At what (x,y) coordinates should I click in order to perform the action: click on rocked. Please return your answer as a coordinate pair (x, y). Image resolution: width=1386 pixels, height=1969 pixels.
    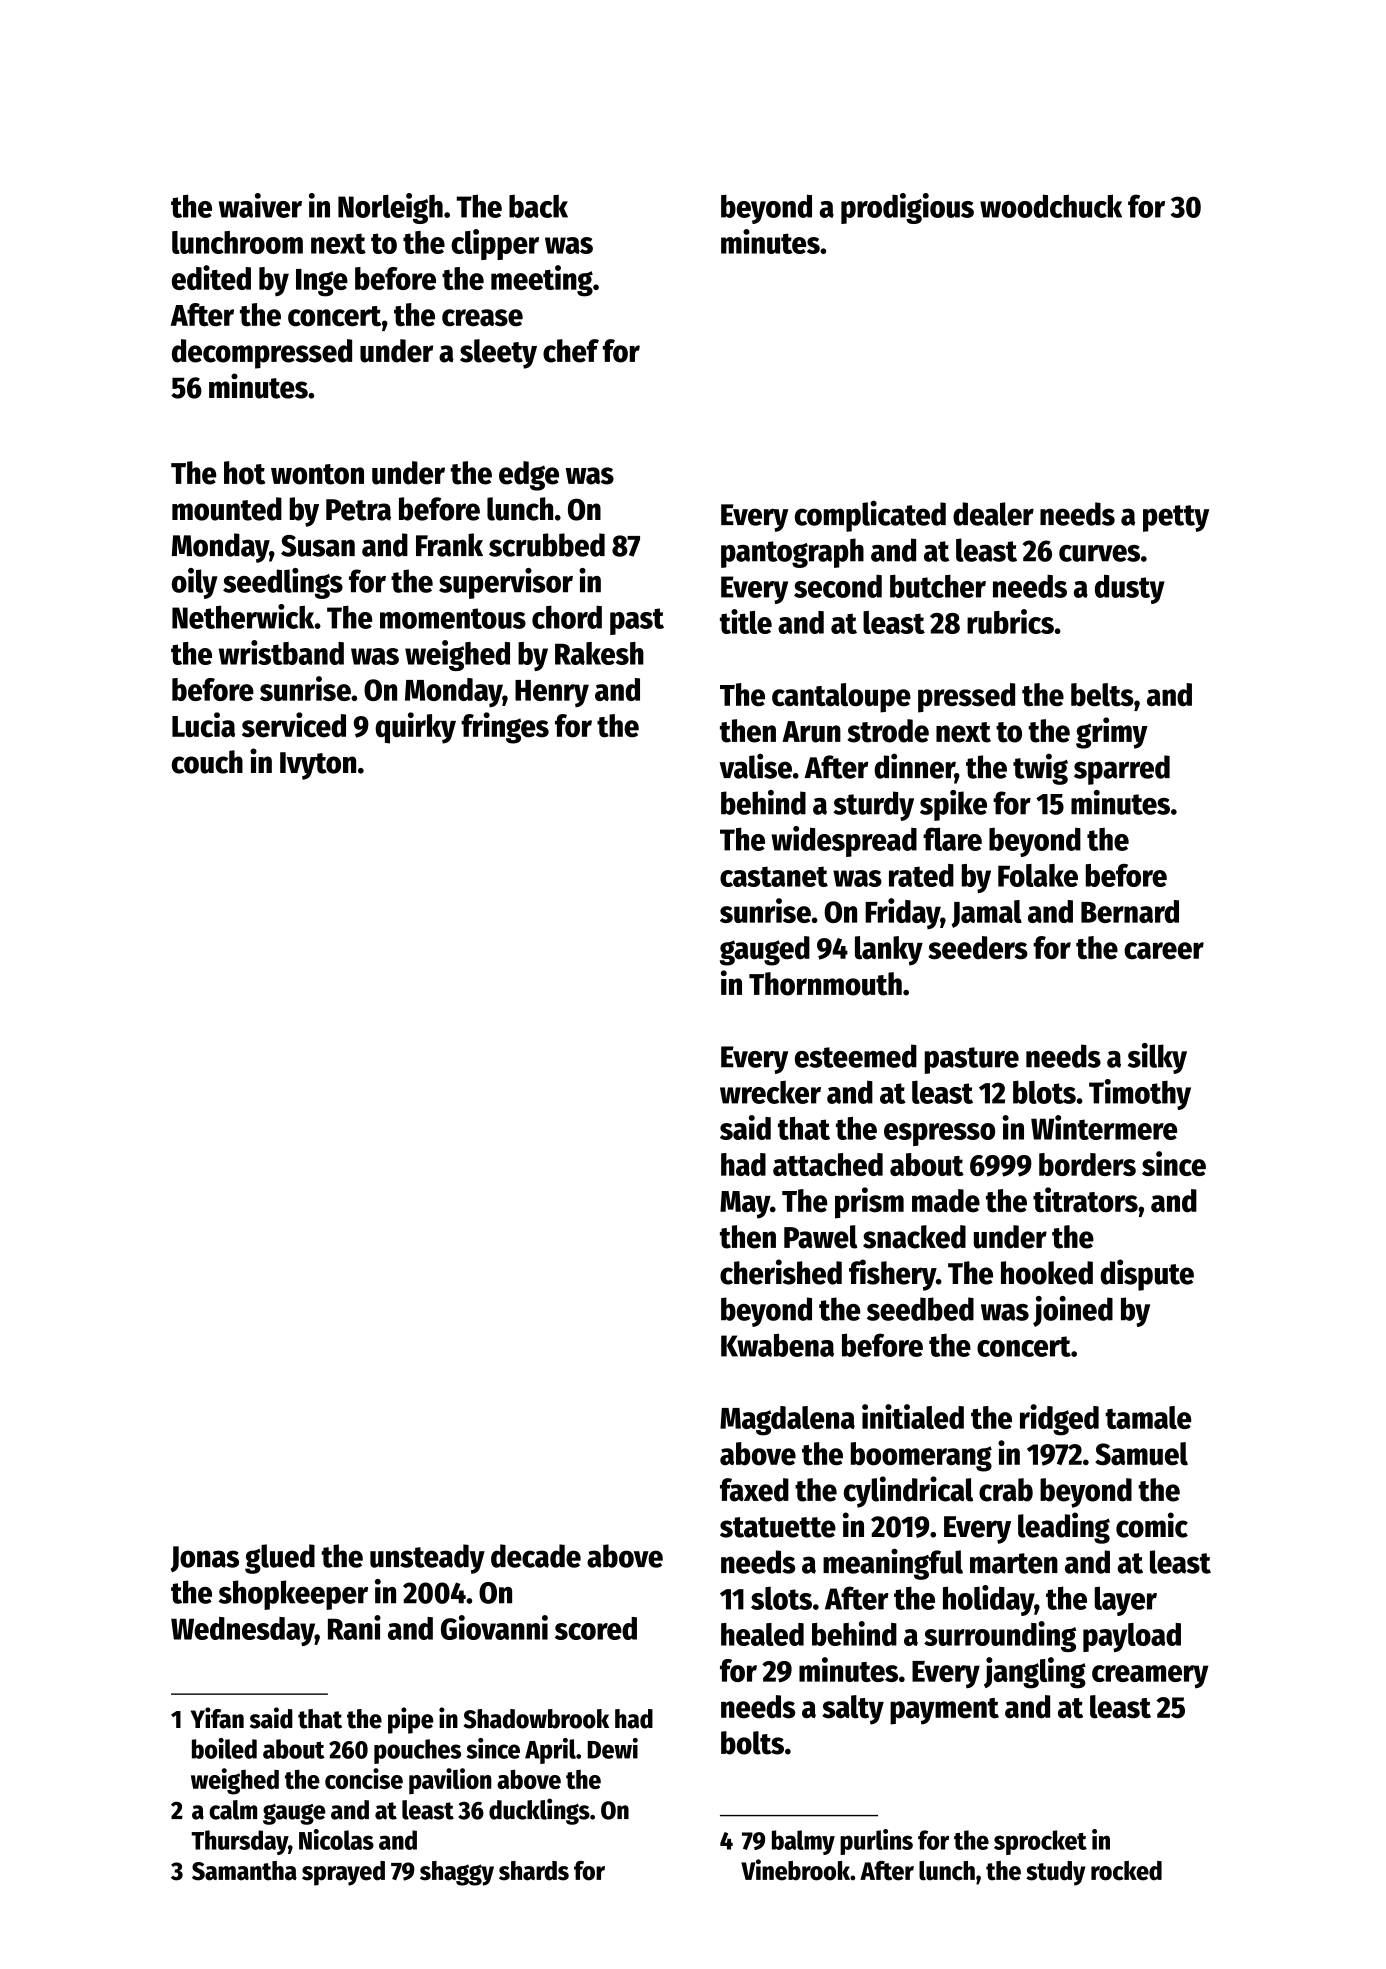
    Looking at the image, I should click on (1126, 1871).
